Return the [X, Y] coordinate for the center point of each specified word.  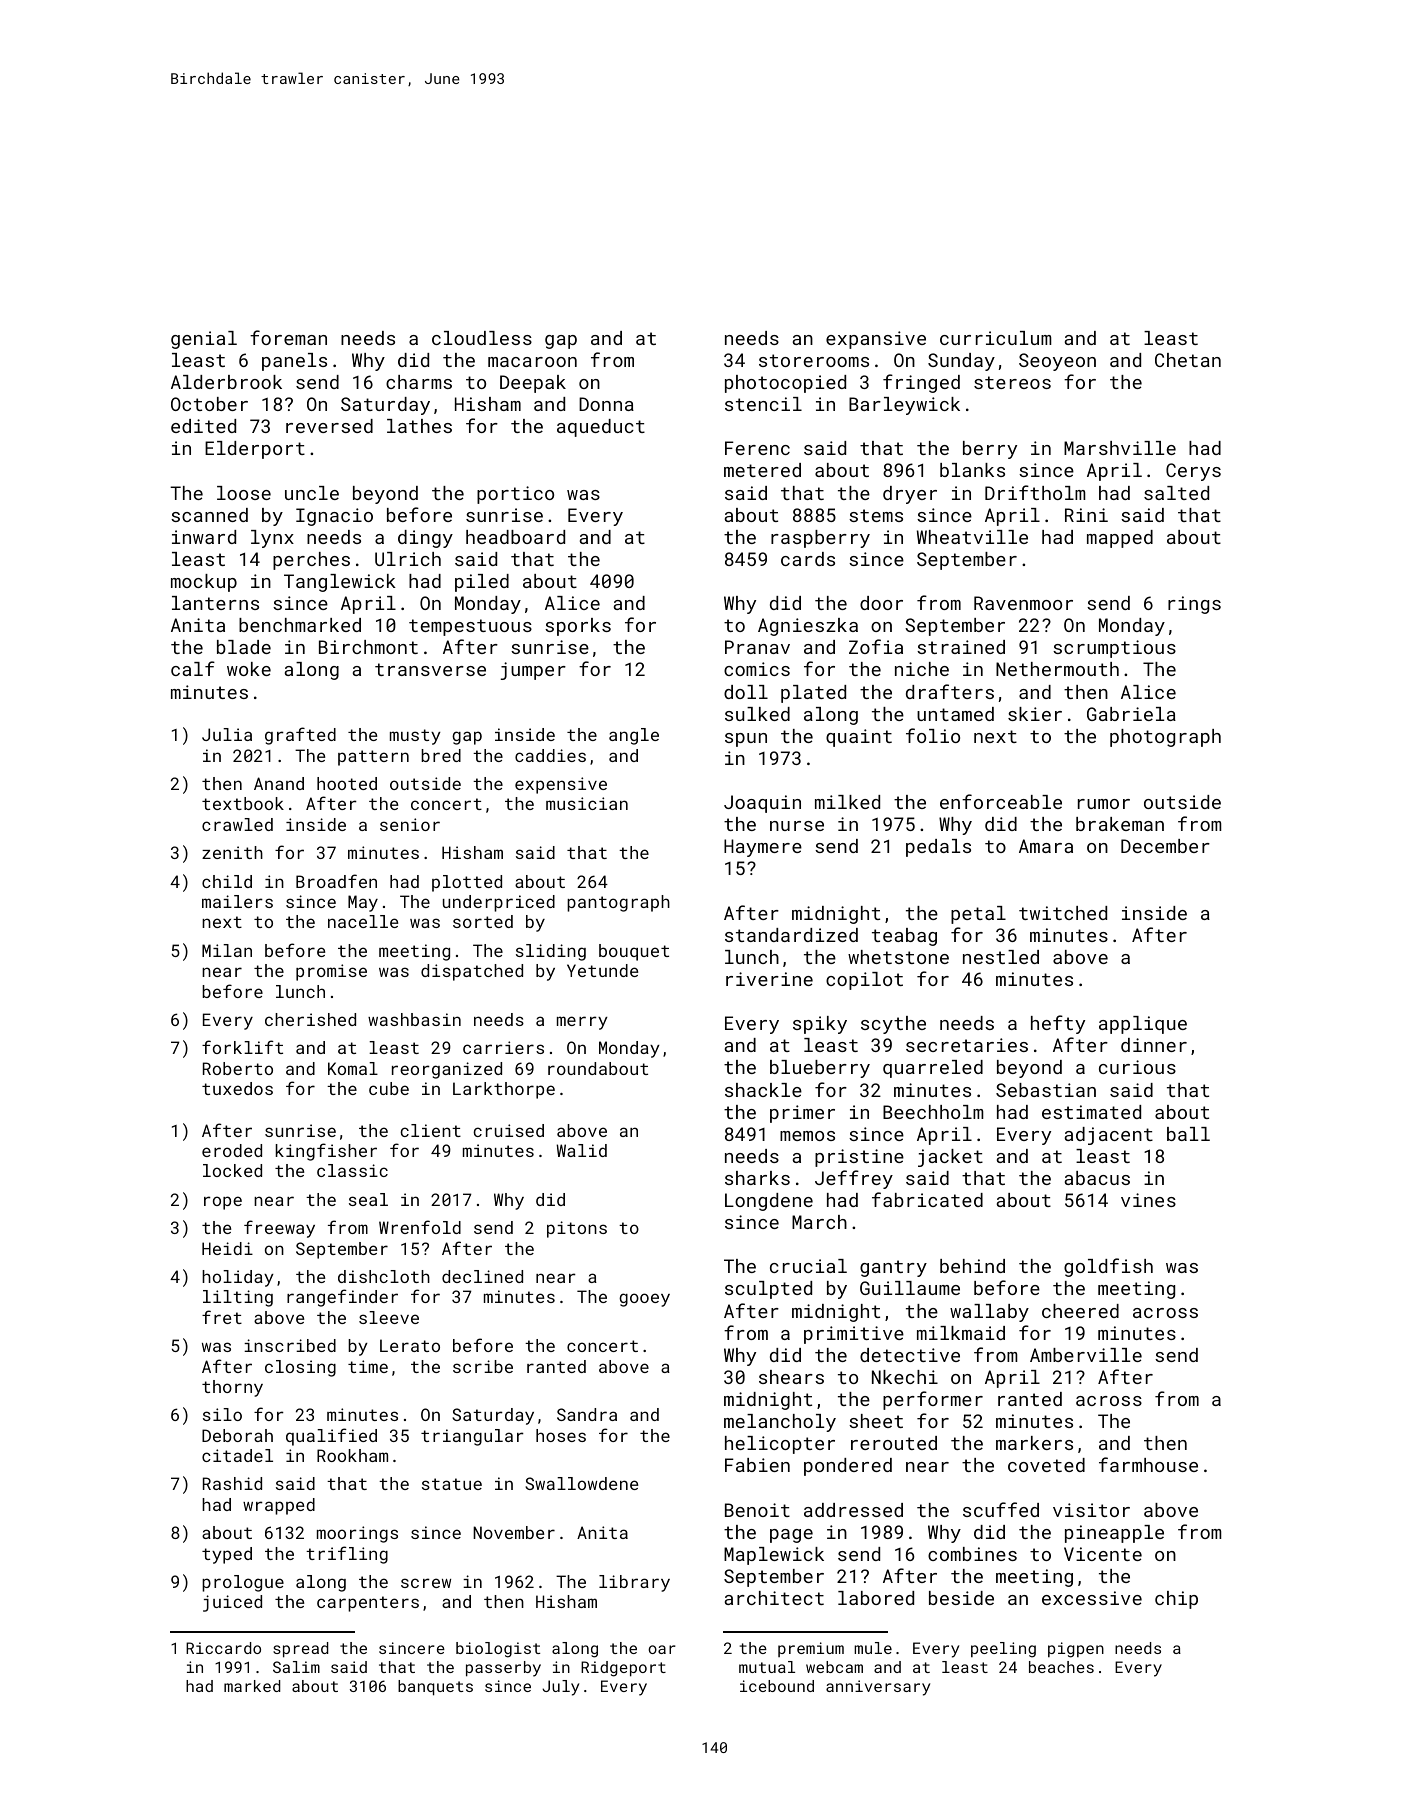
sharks [757, 1178]
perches [311, 561]
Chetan [1188, 360]
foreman [288, 337]
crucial [808, 1266]
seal [368, 1199]
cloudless [482, 338]
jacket [950, 1158]
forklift [242, 1047]
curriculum [995, 338]
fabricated [927, 1199]
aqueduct [601, 428]
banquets [435, 1688]
